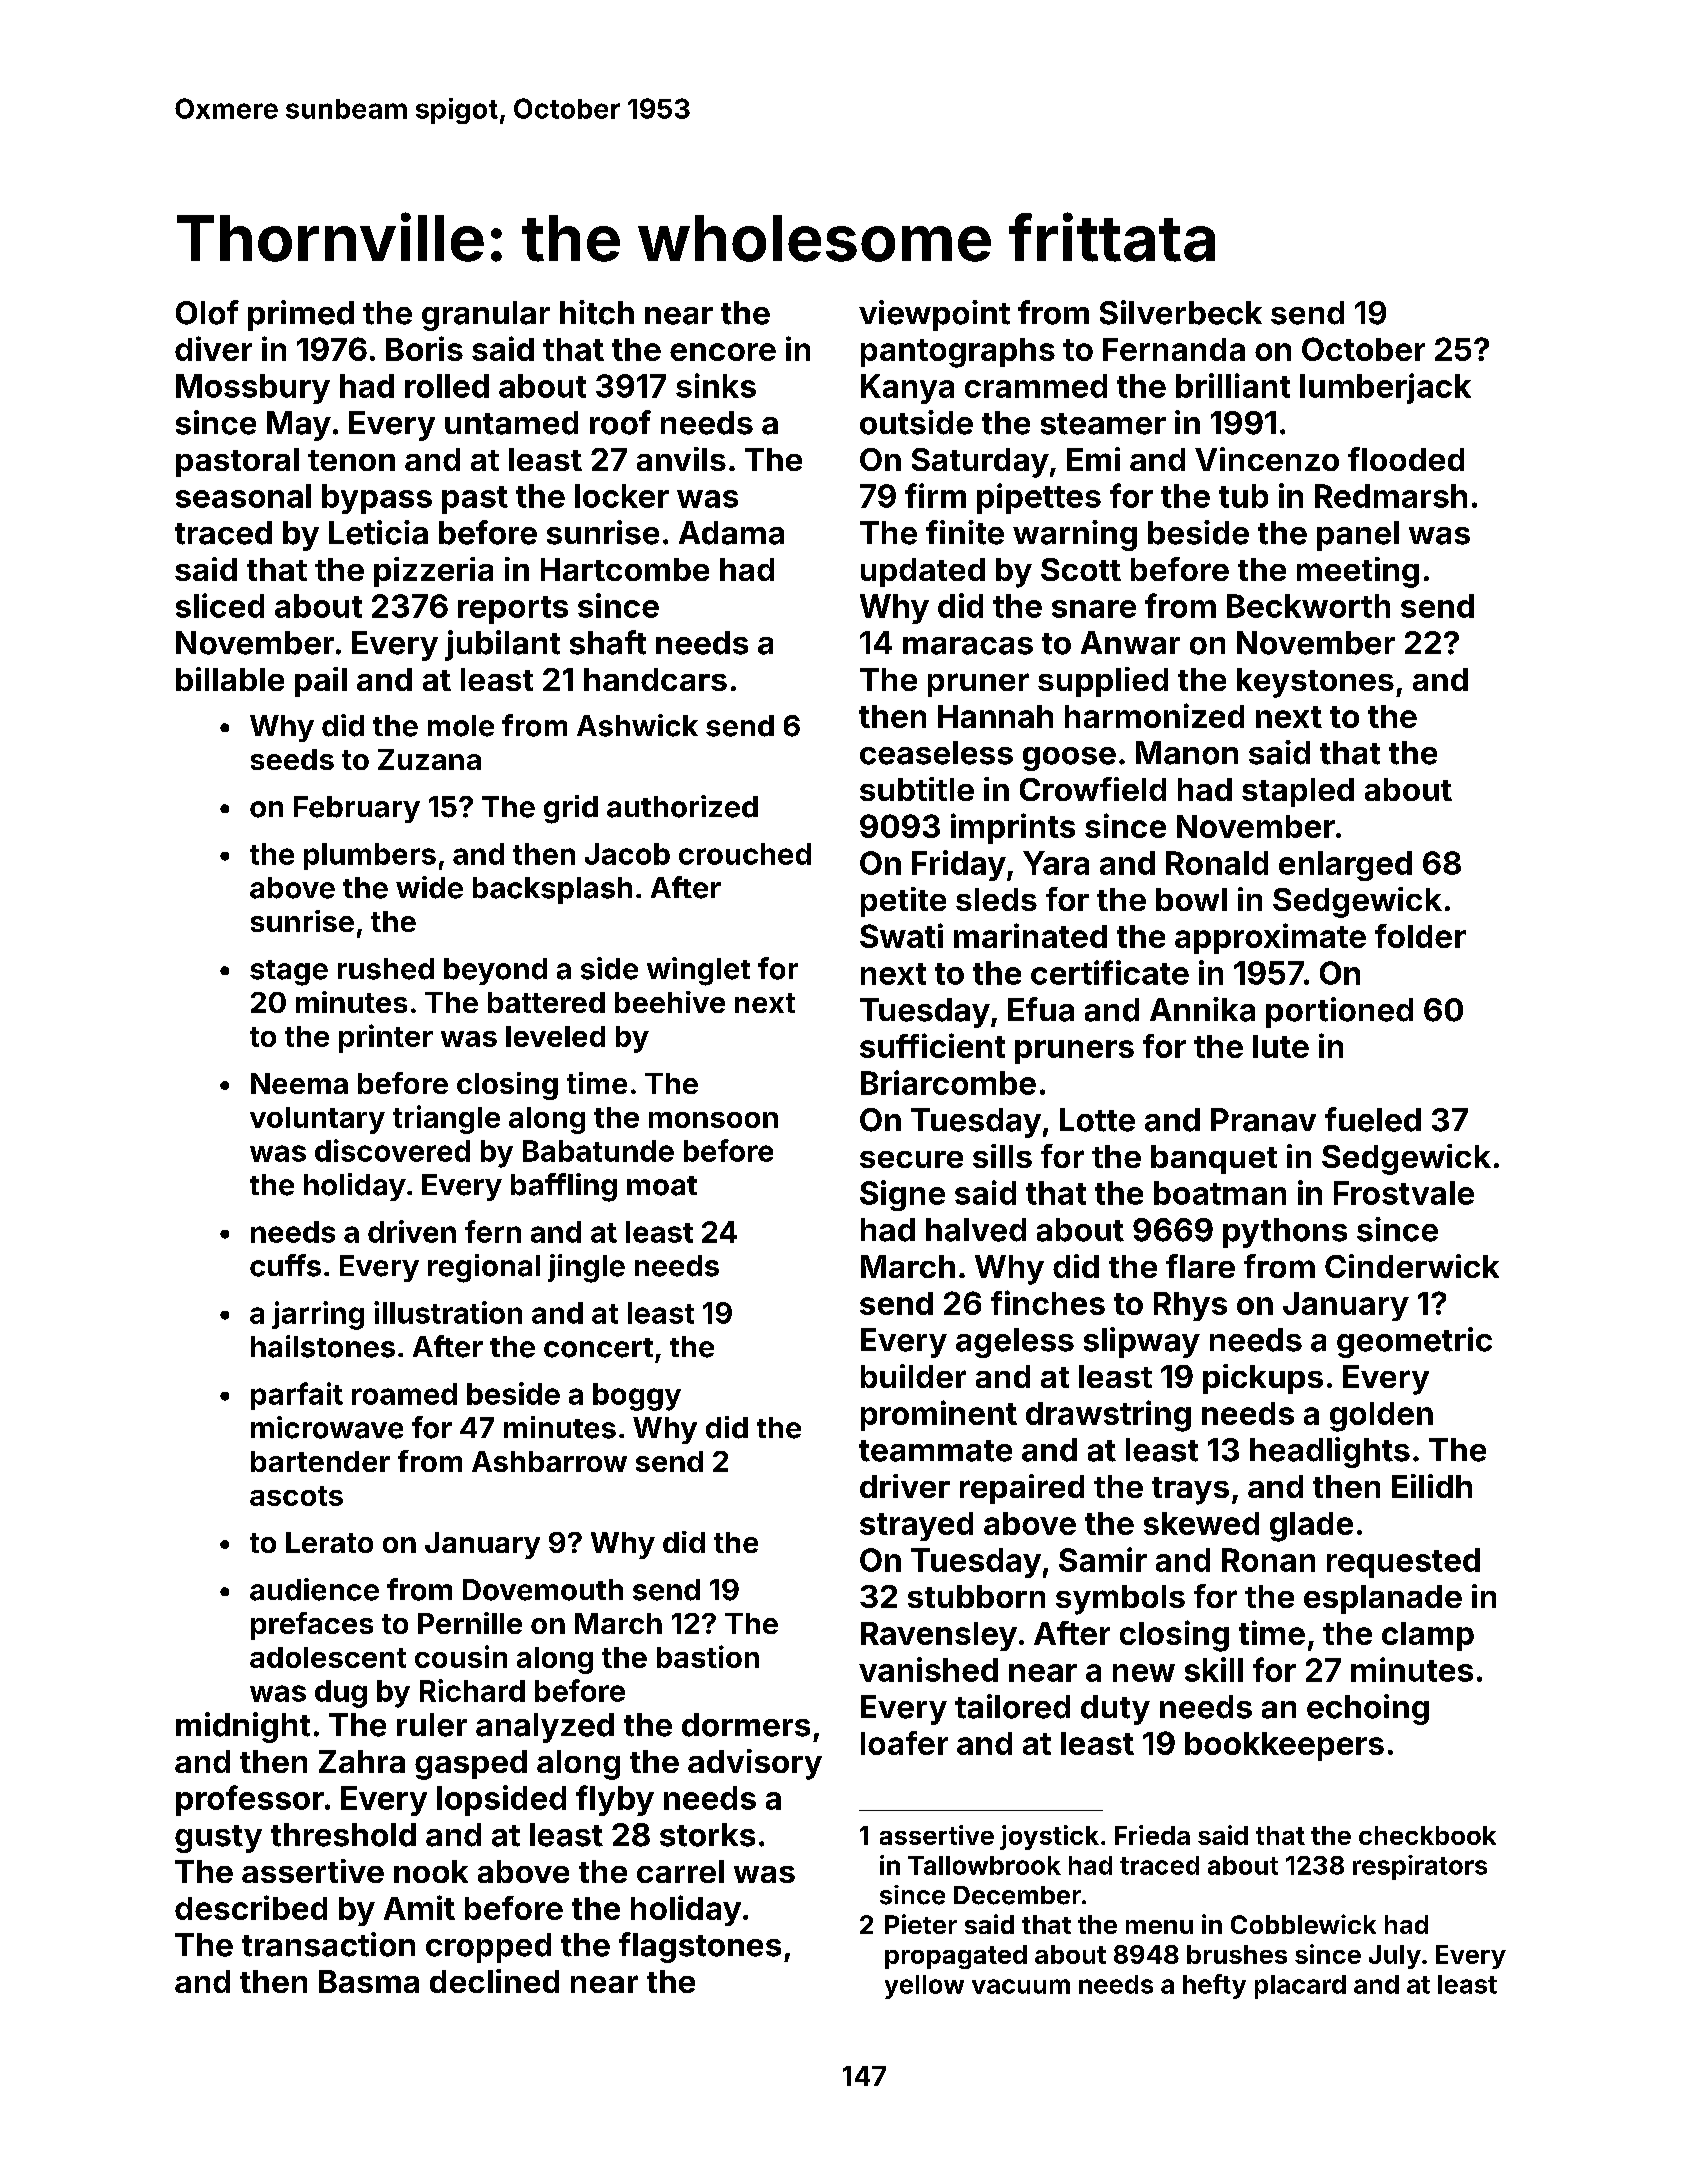 The height and width of the screenshot is (2178, 1683). Describe the element at coordinates (412, 1231) in the screenshot. I see `driven` at that location.
